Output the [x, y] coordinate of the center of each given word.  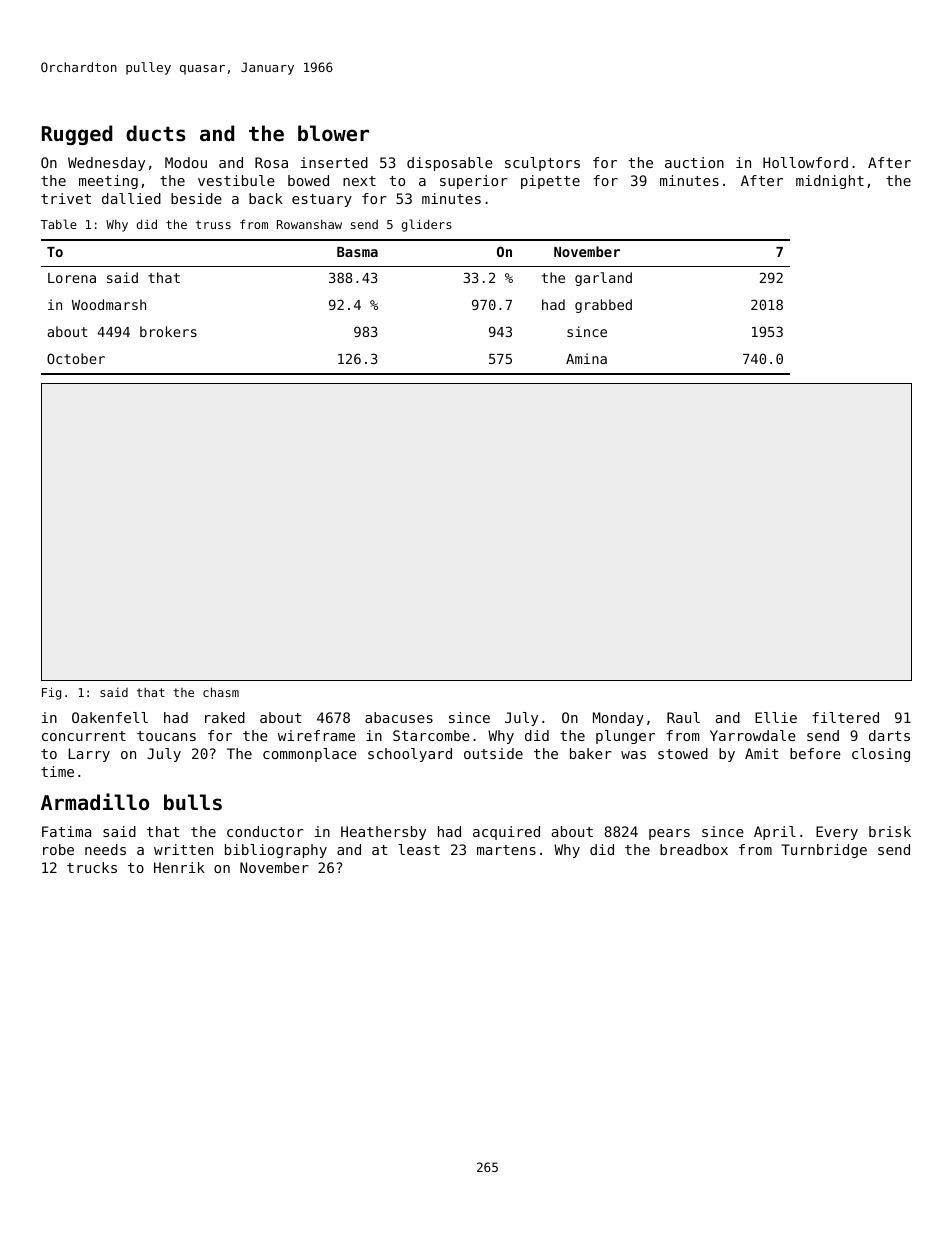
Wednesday [106, 164]
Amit [762, 753]
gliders [427, 225]
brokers [168, 331]
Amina [586, 358]
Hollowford [805, 162]
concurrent [84, 736]
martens [506, 850]
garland [603, 279]
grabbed [603, 306]
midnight [830, 182]
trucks [92, 867]
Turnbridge [824, 851]
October [76, 358]
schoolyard [410, 755]
